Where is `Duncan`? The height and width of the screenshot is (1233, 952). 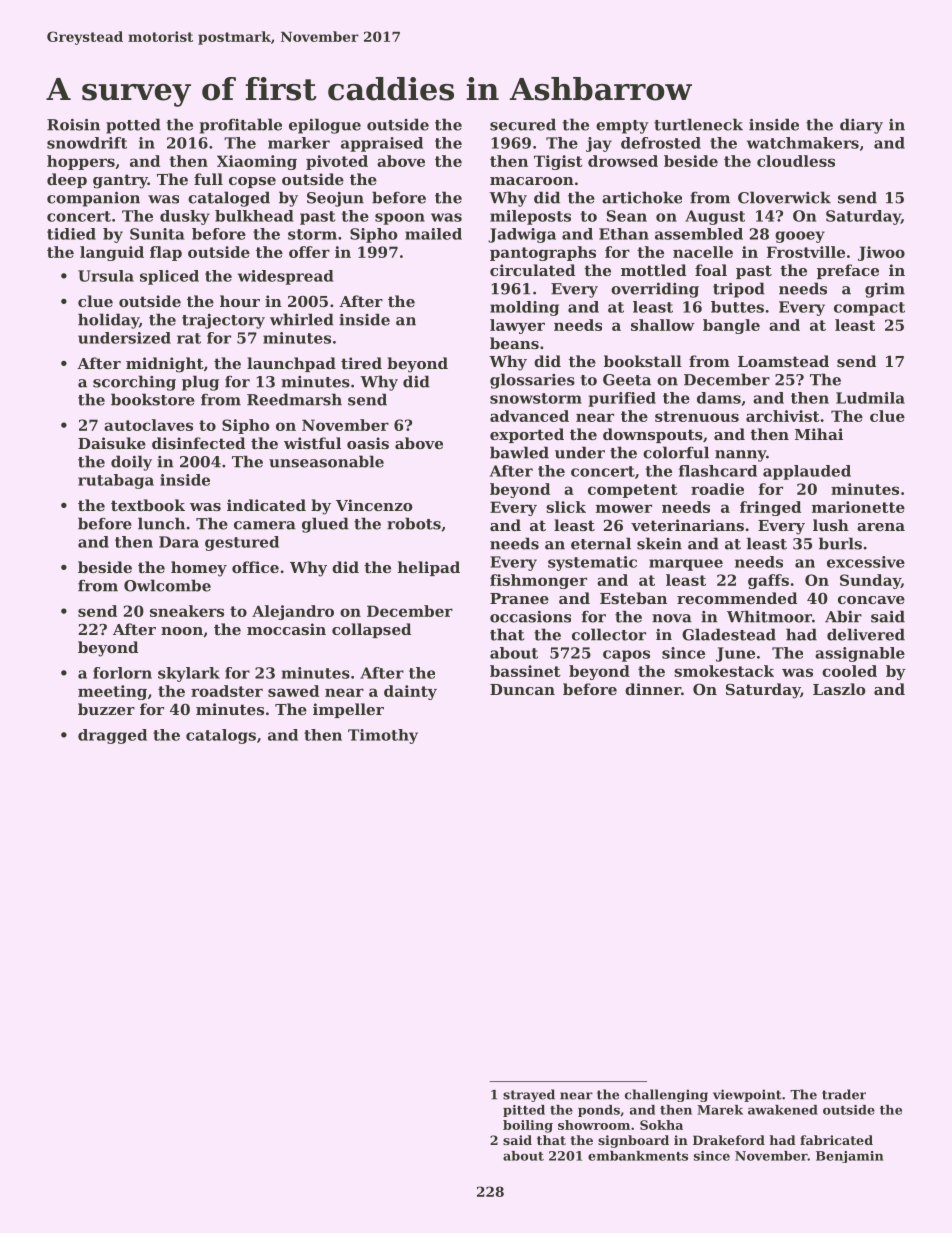
Duncan is located at coordinates (522, 689).
